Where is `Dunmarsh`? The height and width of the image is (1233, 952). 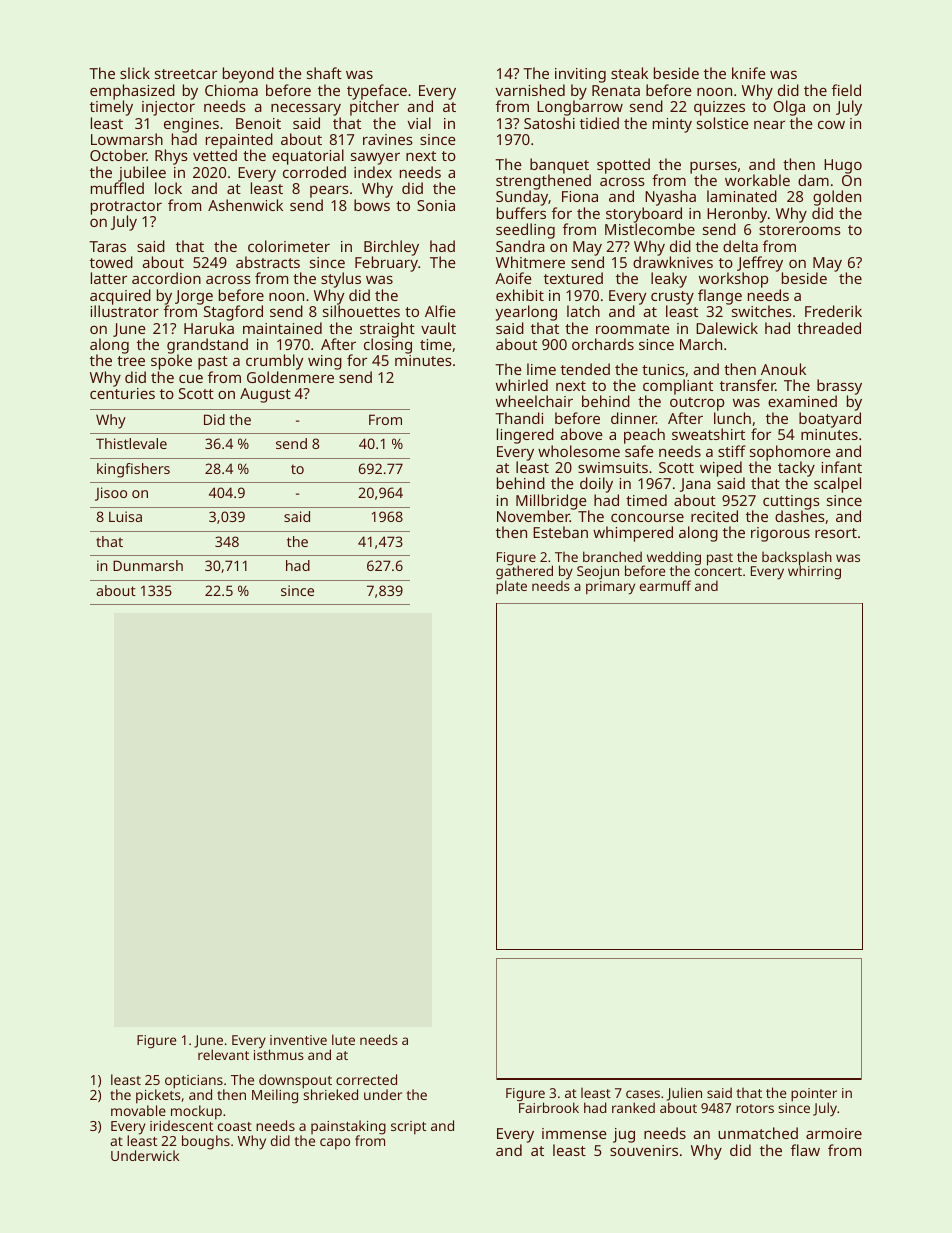
Dunmarsh is located at coordinates (148, 565).
